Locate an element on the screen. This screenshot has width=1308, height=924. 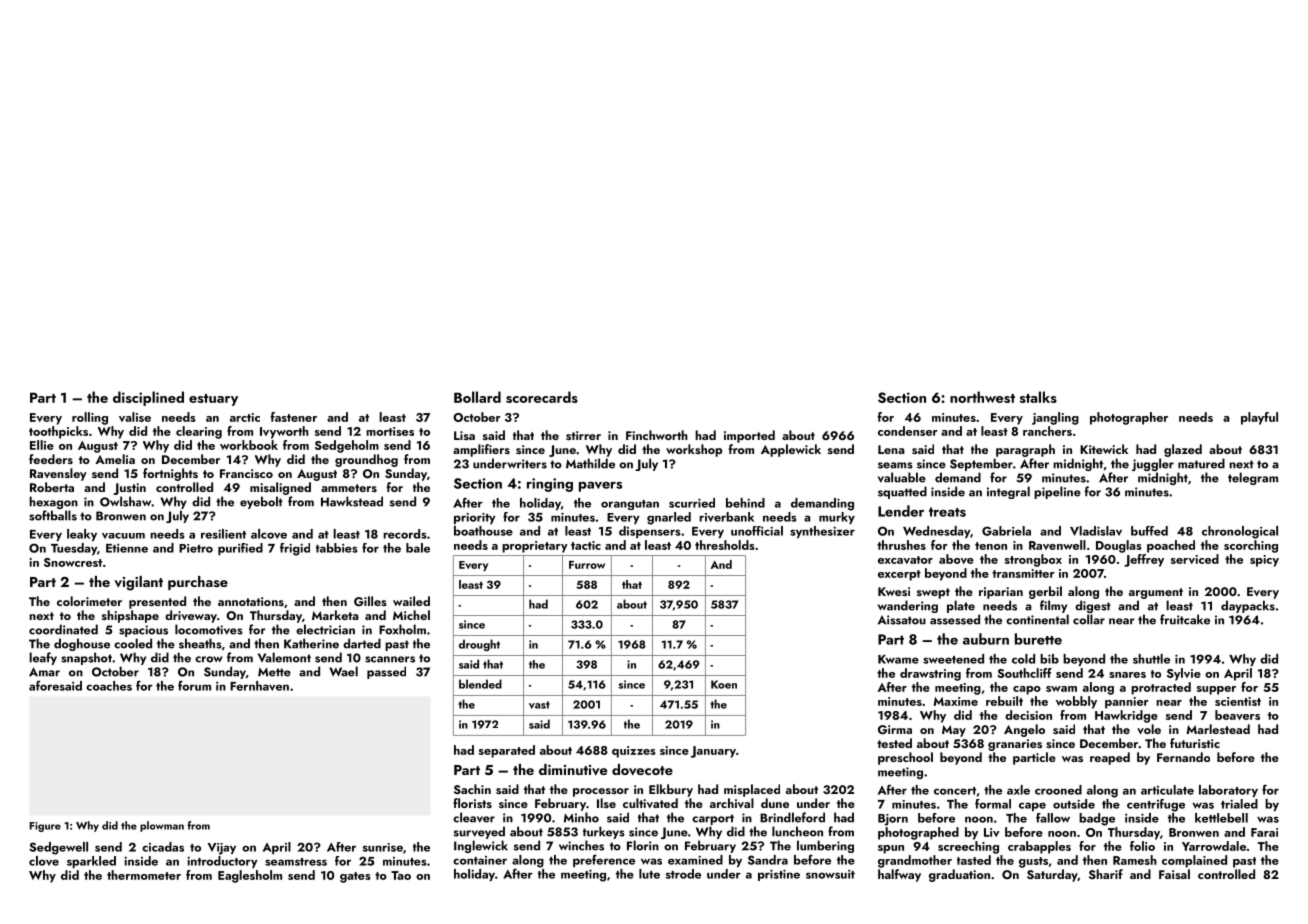
assessed is located at coordinates (955, 619).
